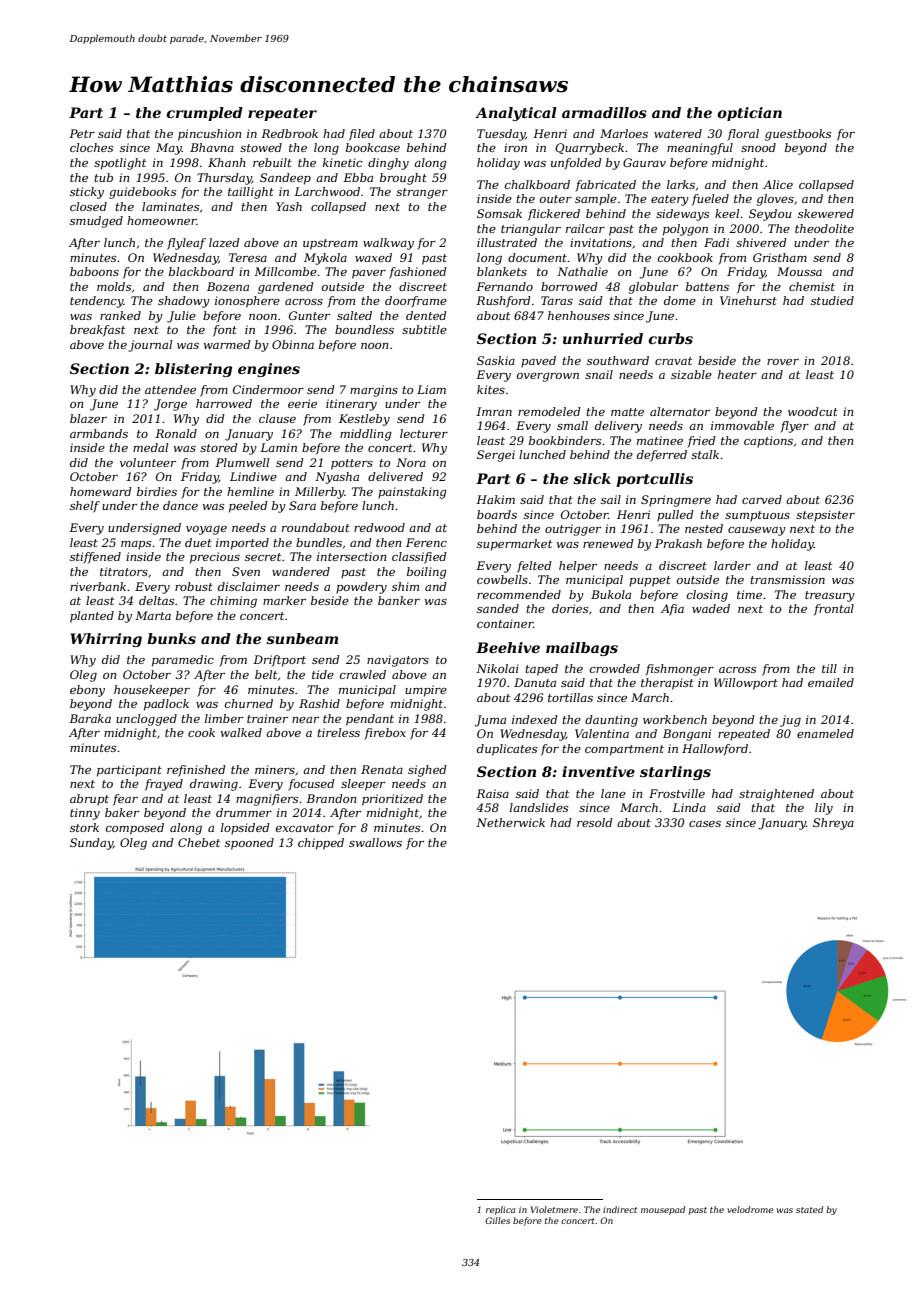  Describe the element at coordinates (813, 411) in the screenshot. I see `woodcut` at that location.
